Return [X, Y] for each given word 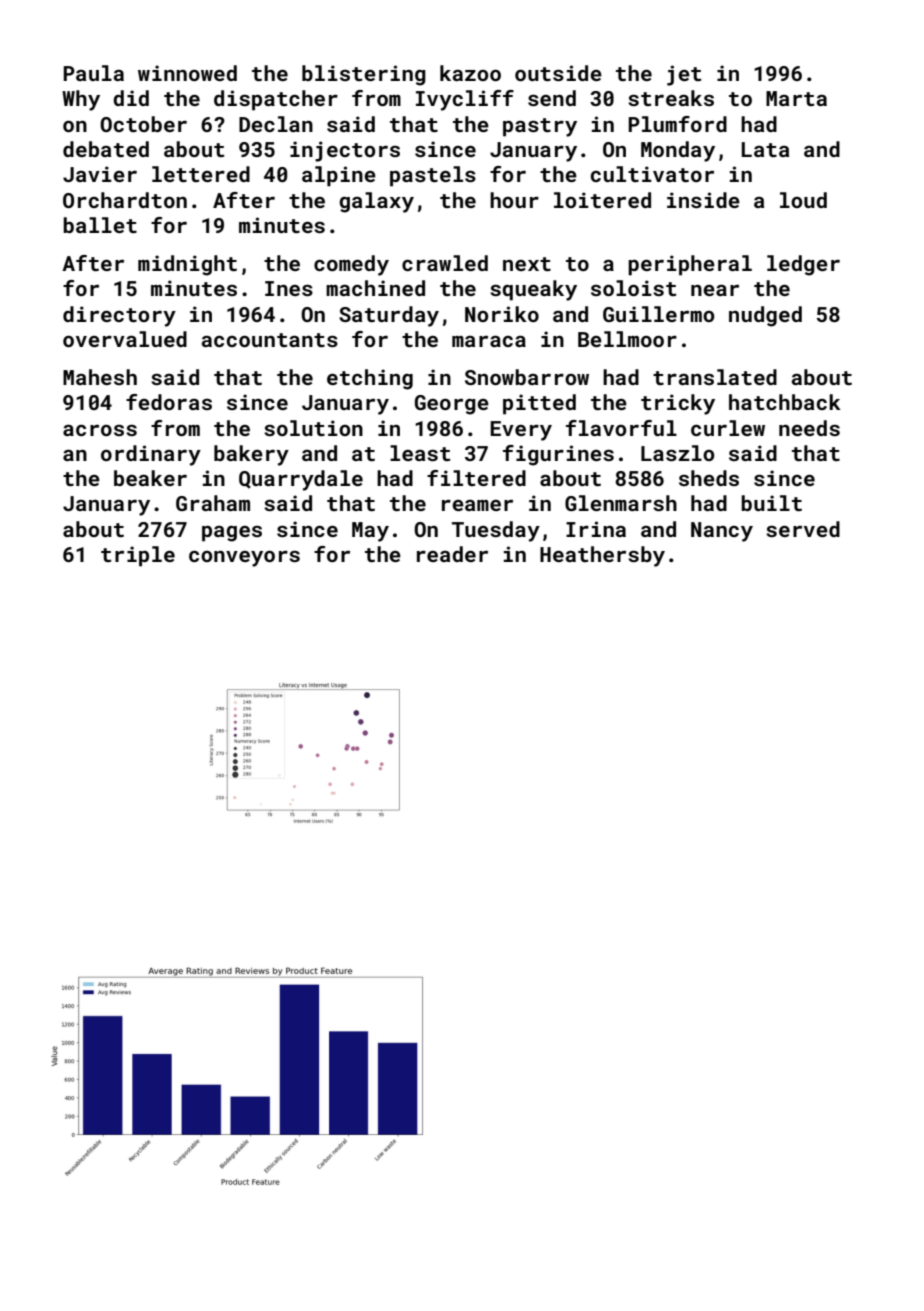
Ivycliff [465, 100]
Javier [100, 174]
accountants [270, 340]
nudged [765, 316]
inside [703, 200]
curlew [728, 428]
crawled [445, 263]
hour [514, 200]
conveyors [244, 558]
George [452, 405]
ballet [100, 225]
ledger [803, 265]
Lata [765, 149]
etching [370, 379]
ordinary [151, 455]
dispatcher [276, 100]
